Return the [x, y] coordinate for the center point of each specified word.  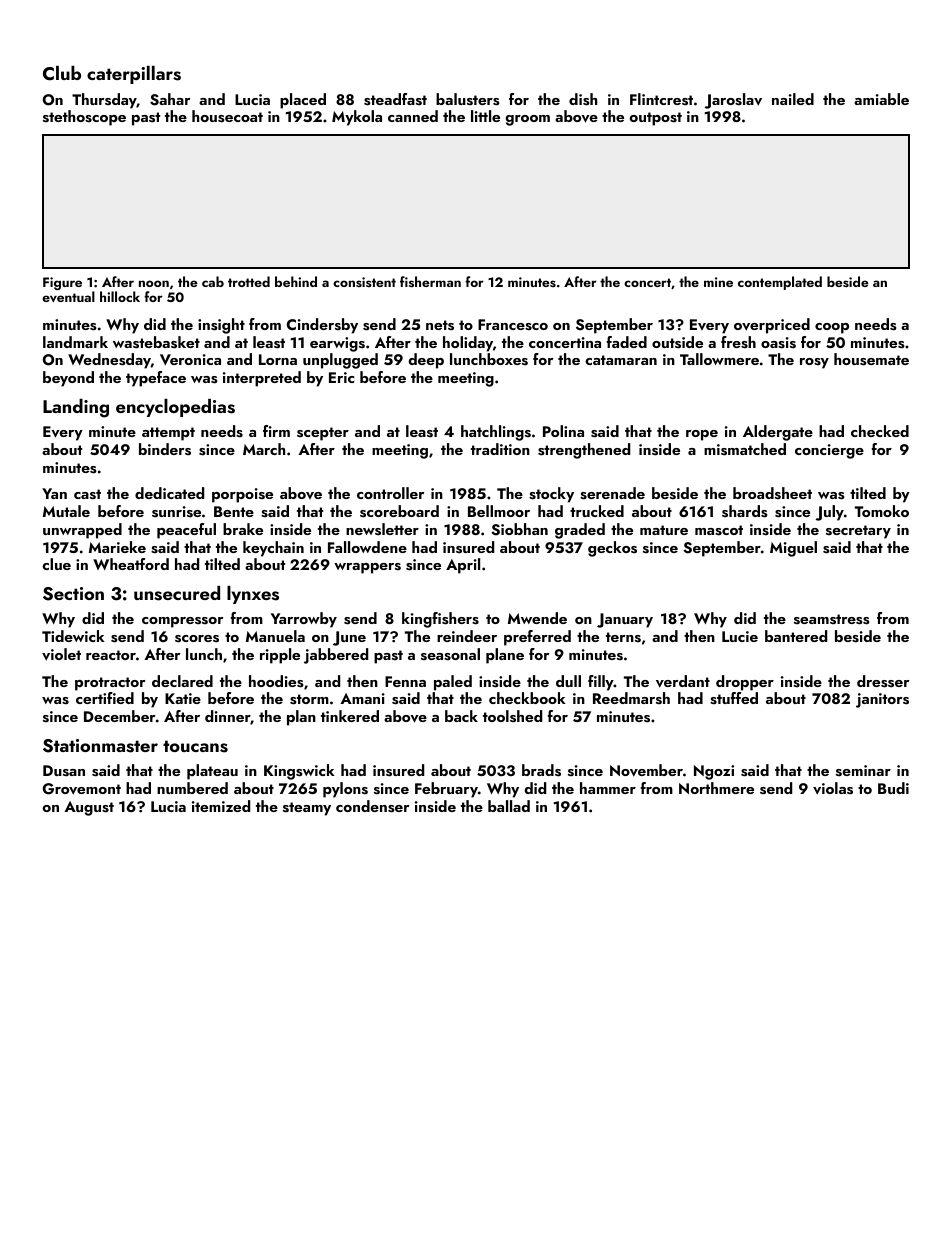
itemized [221, 806]
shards [744, 511]
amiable [881, 99]
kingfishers [440, 620]
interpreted [262, 379]
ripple [280, 656]
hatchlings [496, 433]
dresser [883, 681]
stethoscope [84, 118]
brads [541, 770]
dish [583, 99]
